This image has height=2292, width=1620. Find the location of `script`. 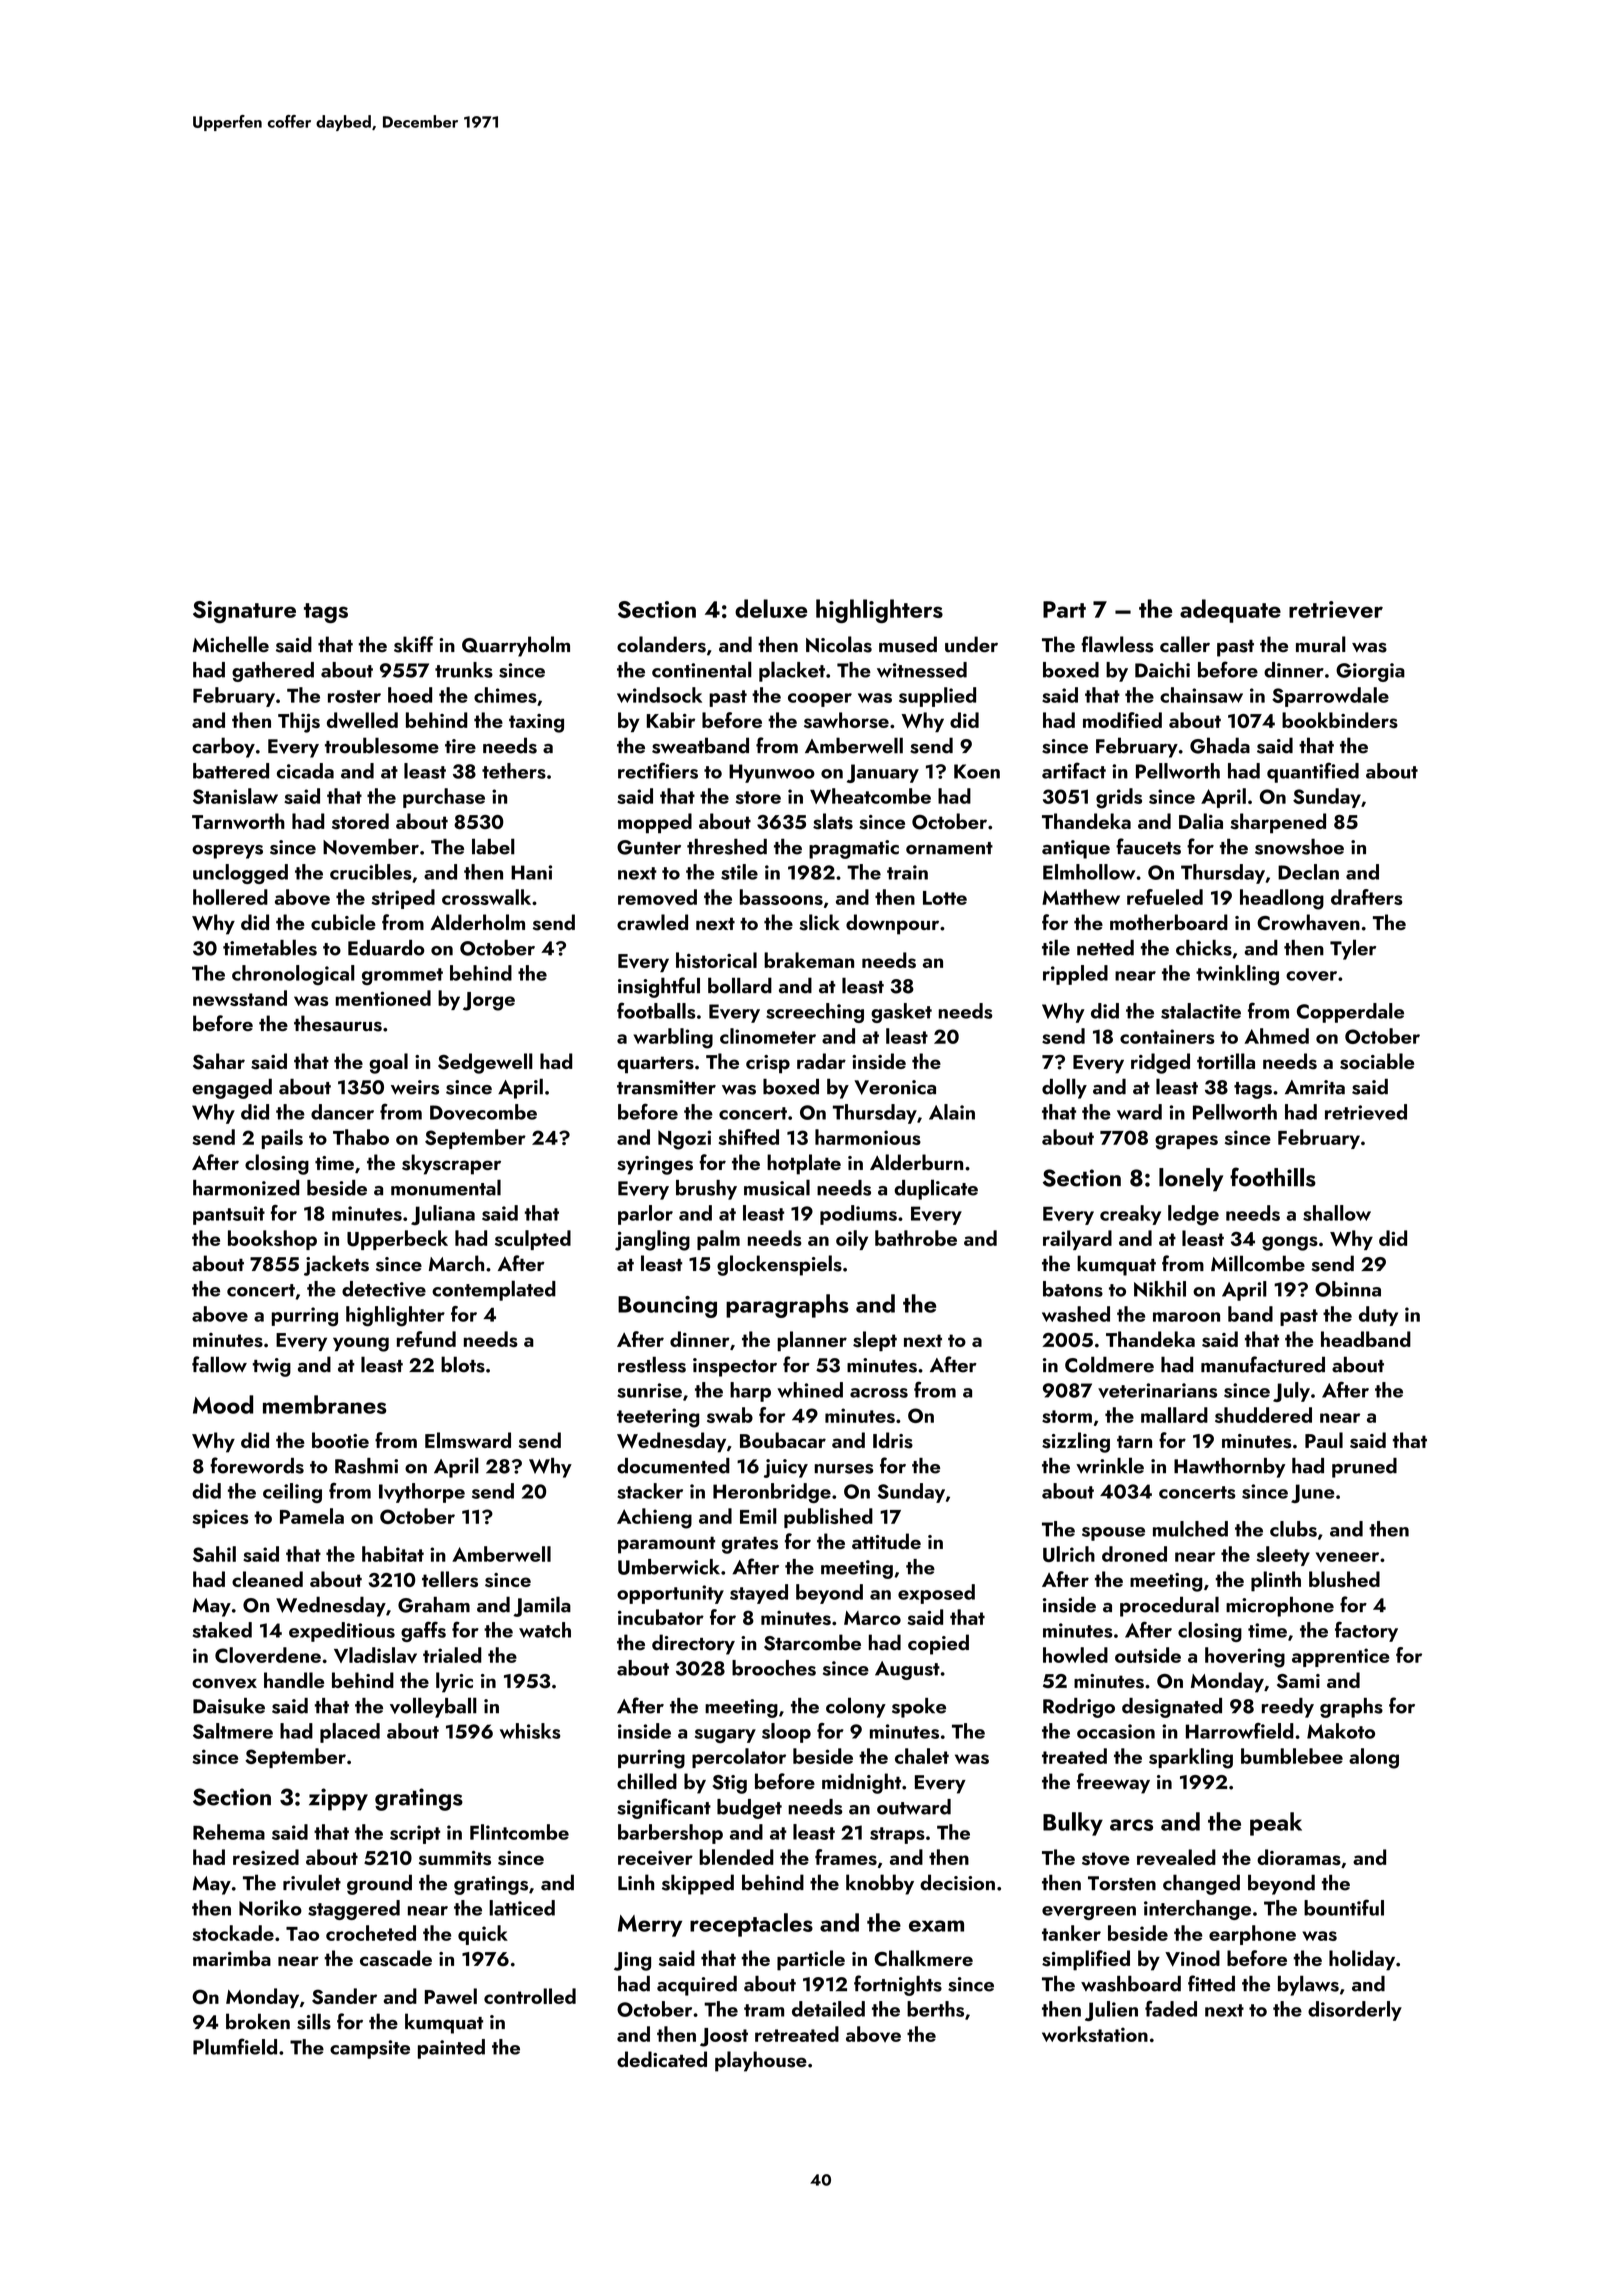

script is located at coordinates (415, 1834).
